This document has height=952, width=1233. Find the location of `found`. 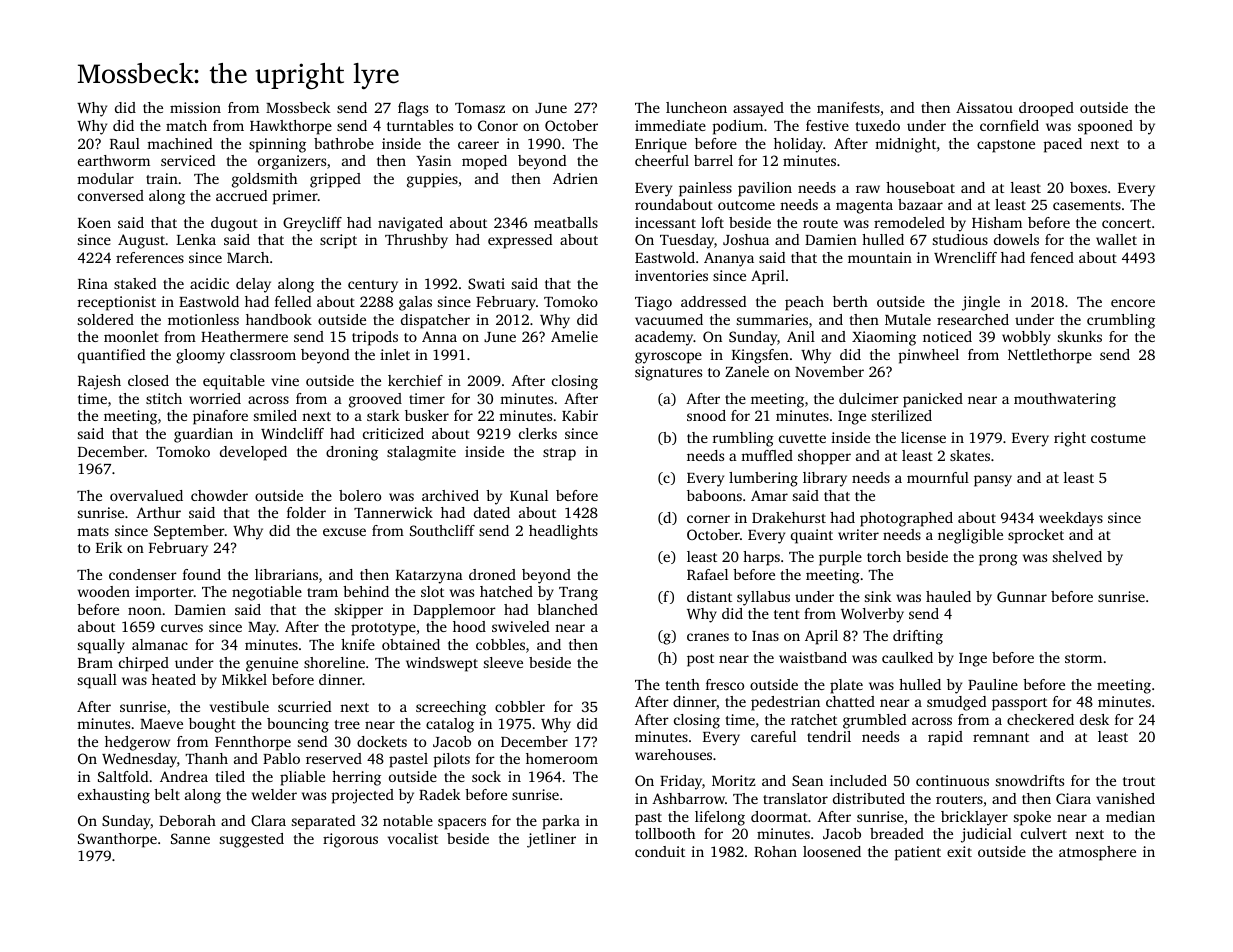

found is located at coordinates (202, 574).
